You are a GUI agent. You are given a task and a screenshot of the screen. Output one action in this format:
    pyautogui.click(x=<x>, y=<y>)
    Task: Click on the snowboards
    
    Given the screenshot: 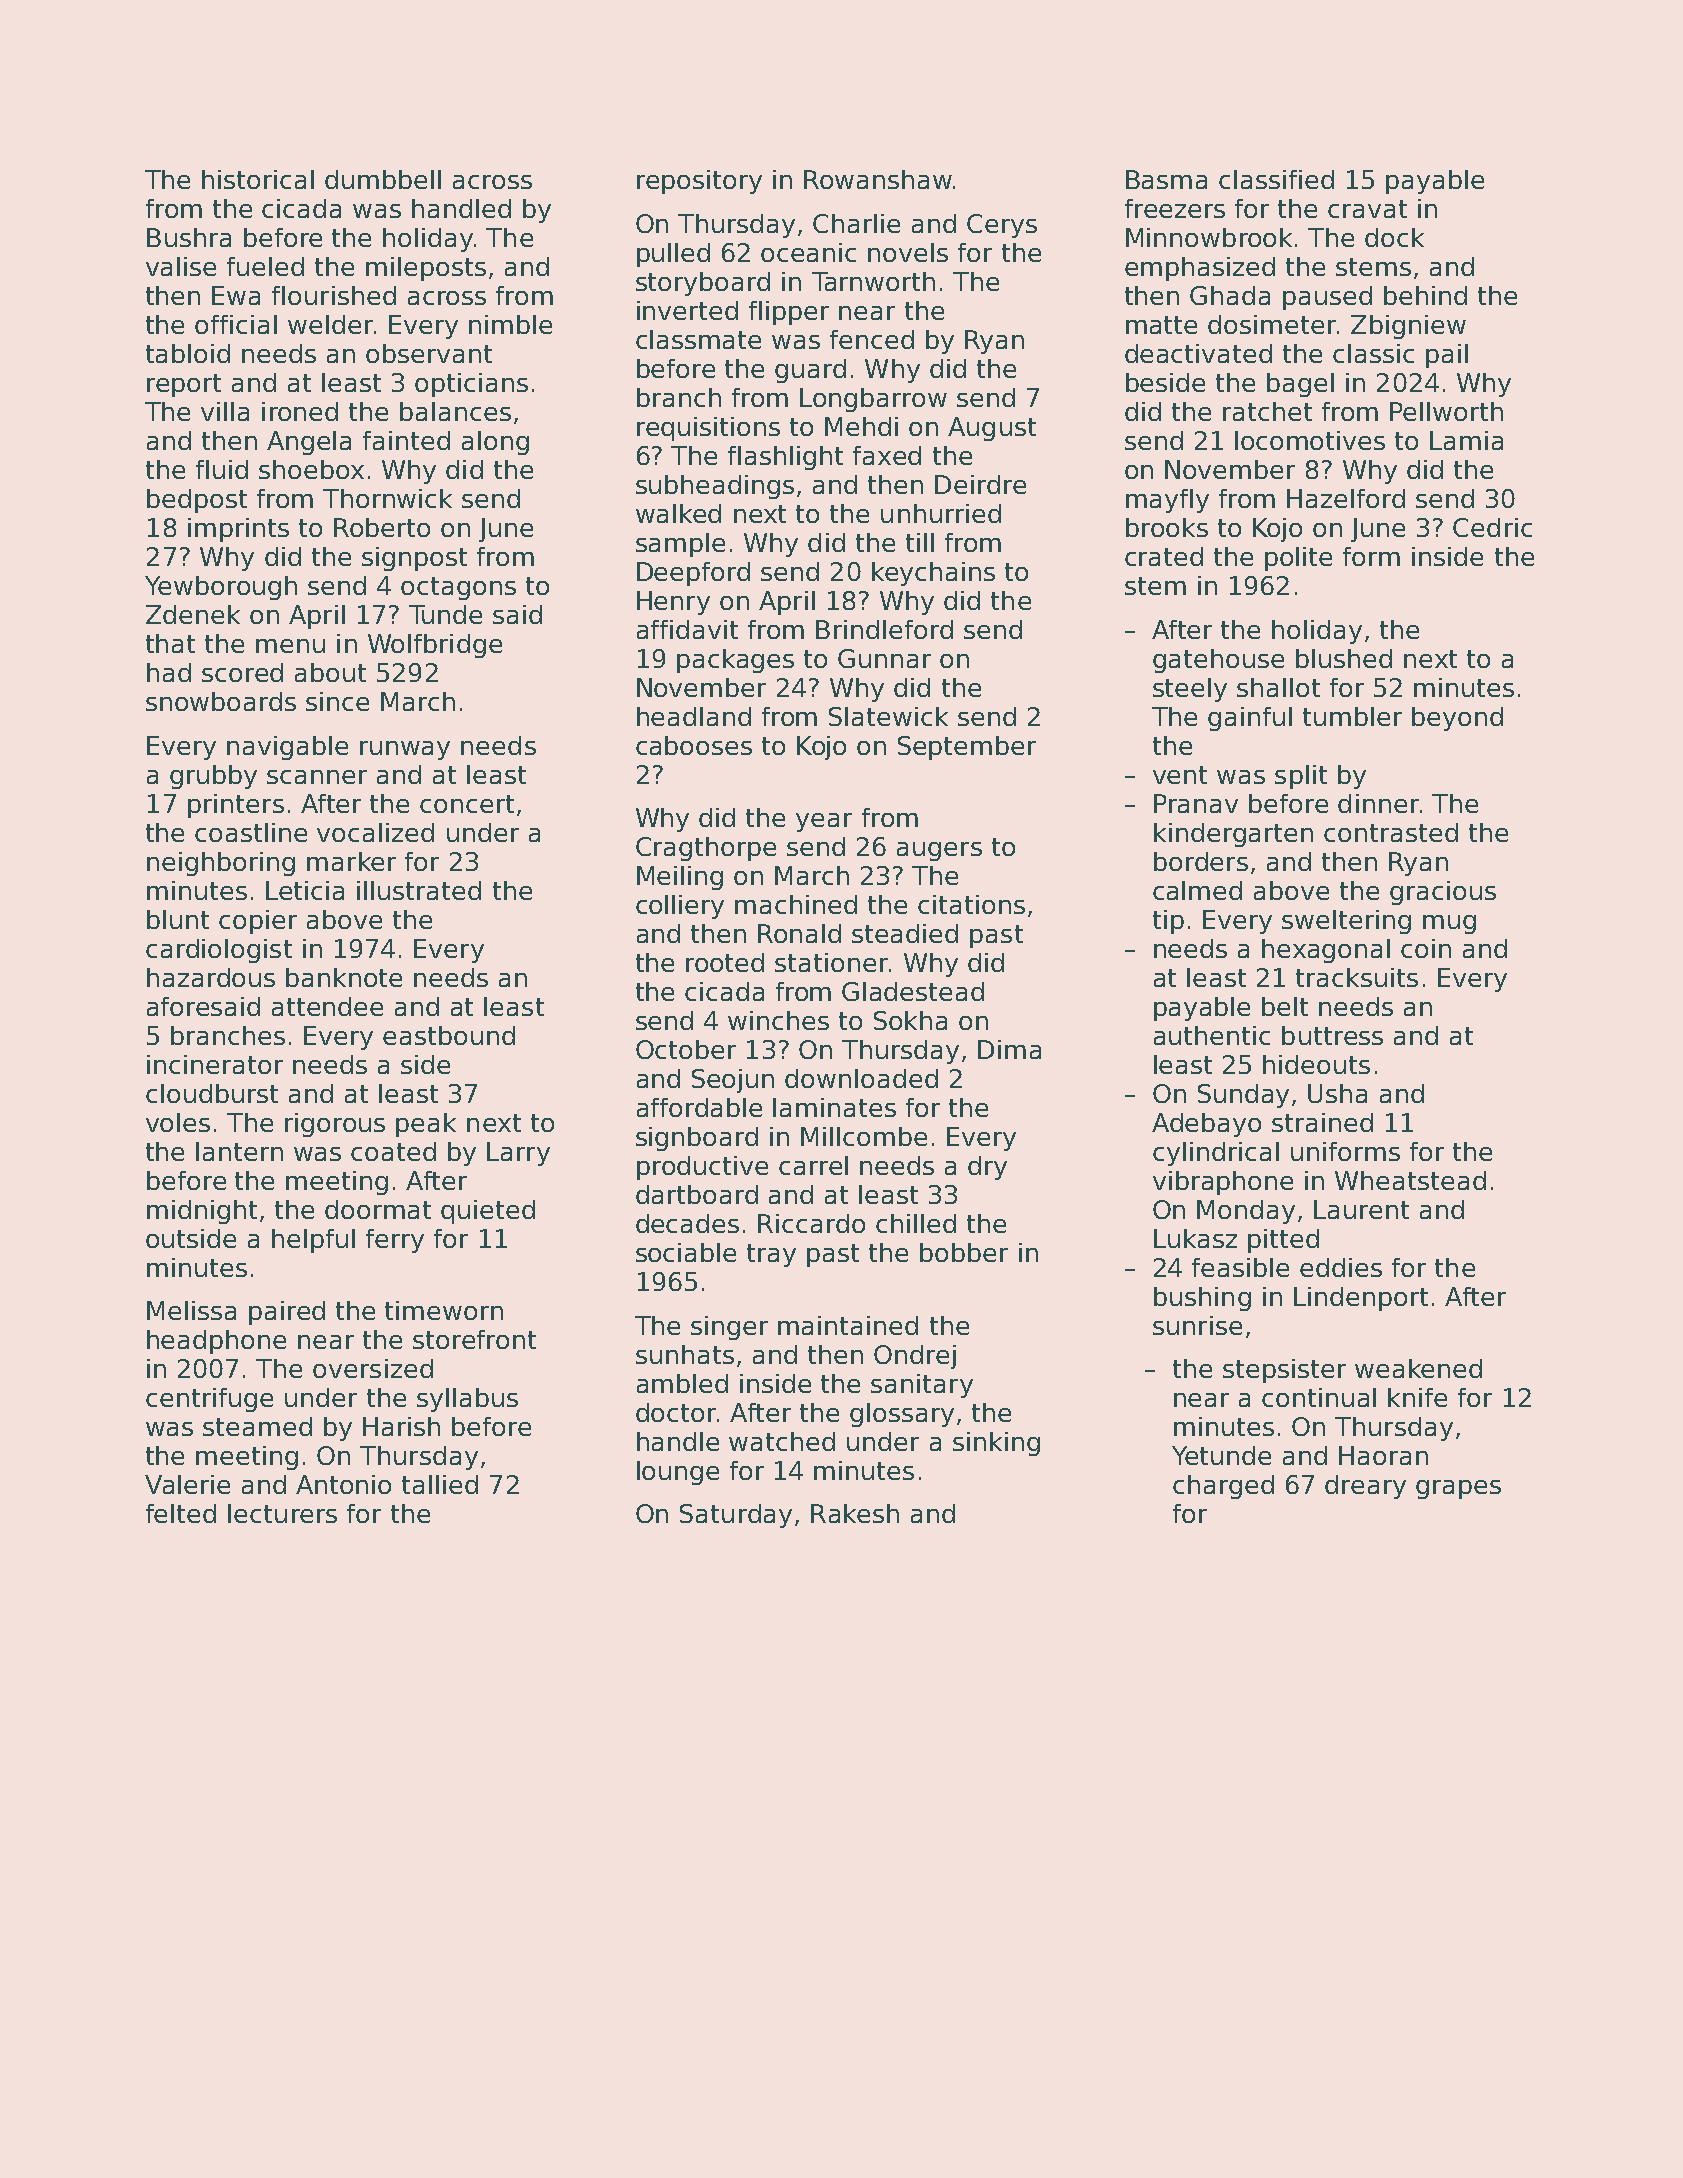 What is the action you would take?
    pyautogui.click(x=221, y=701)
